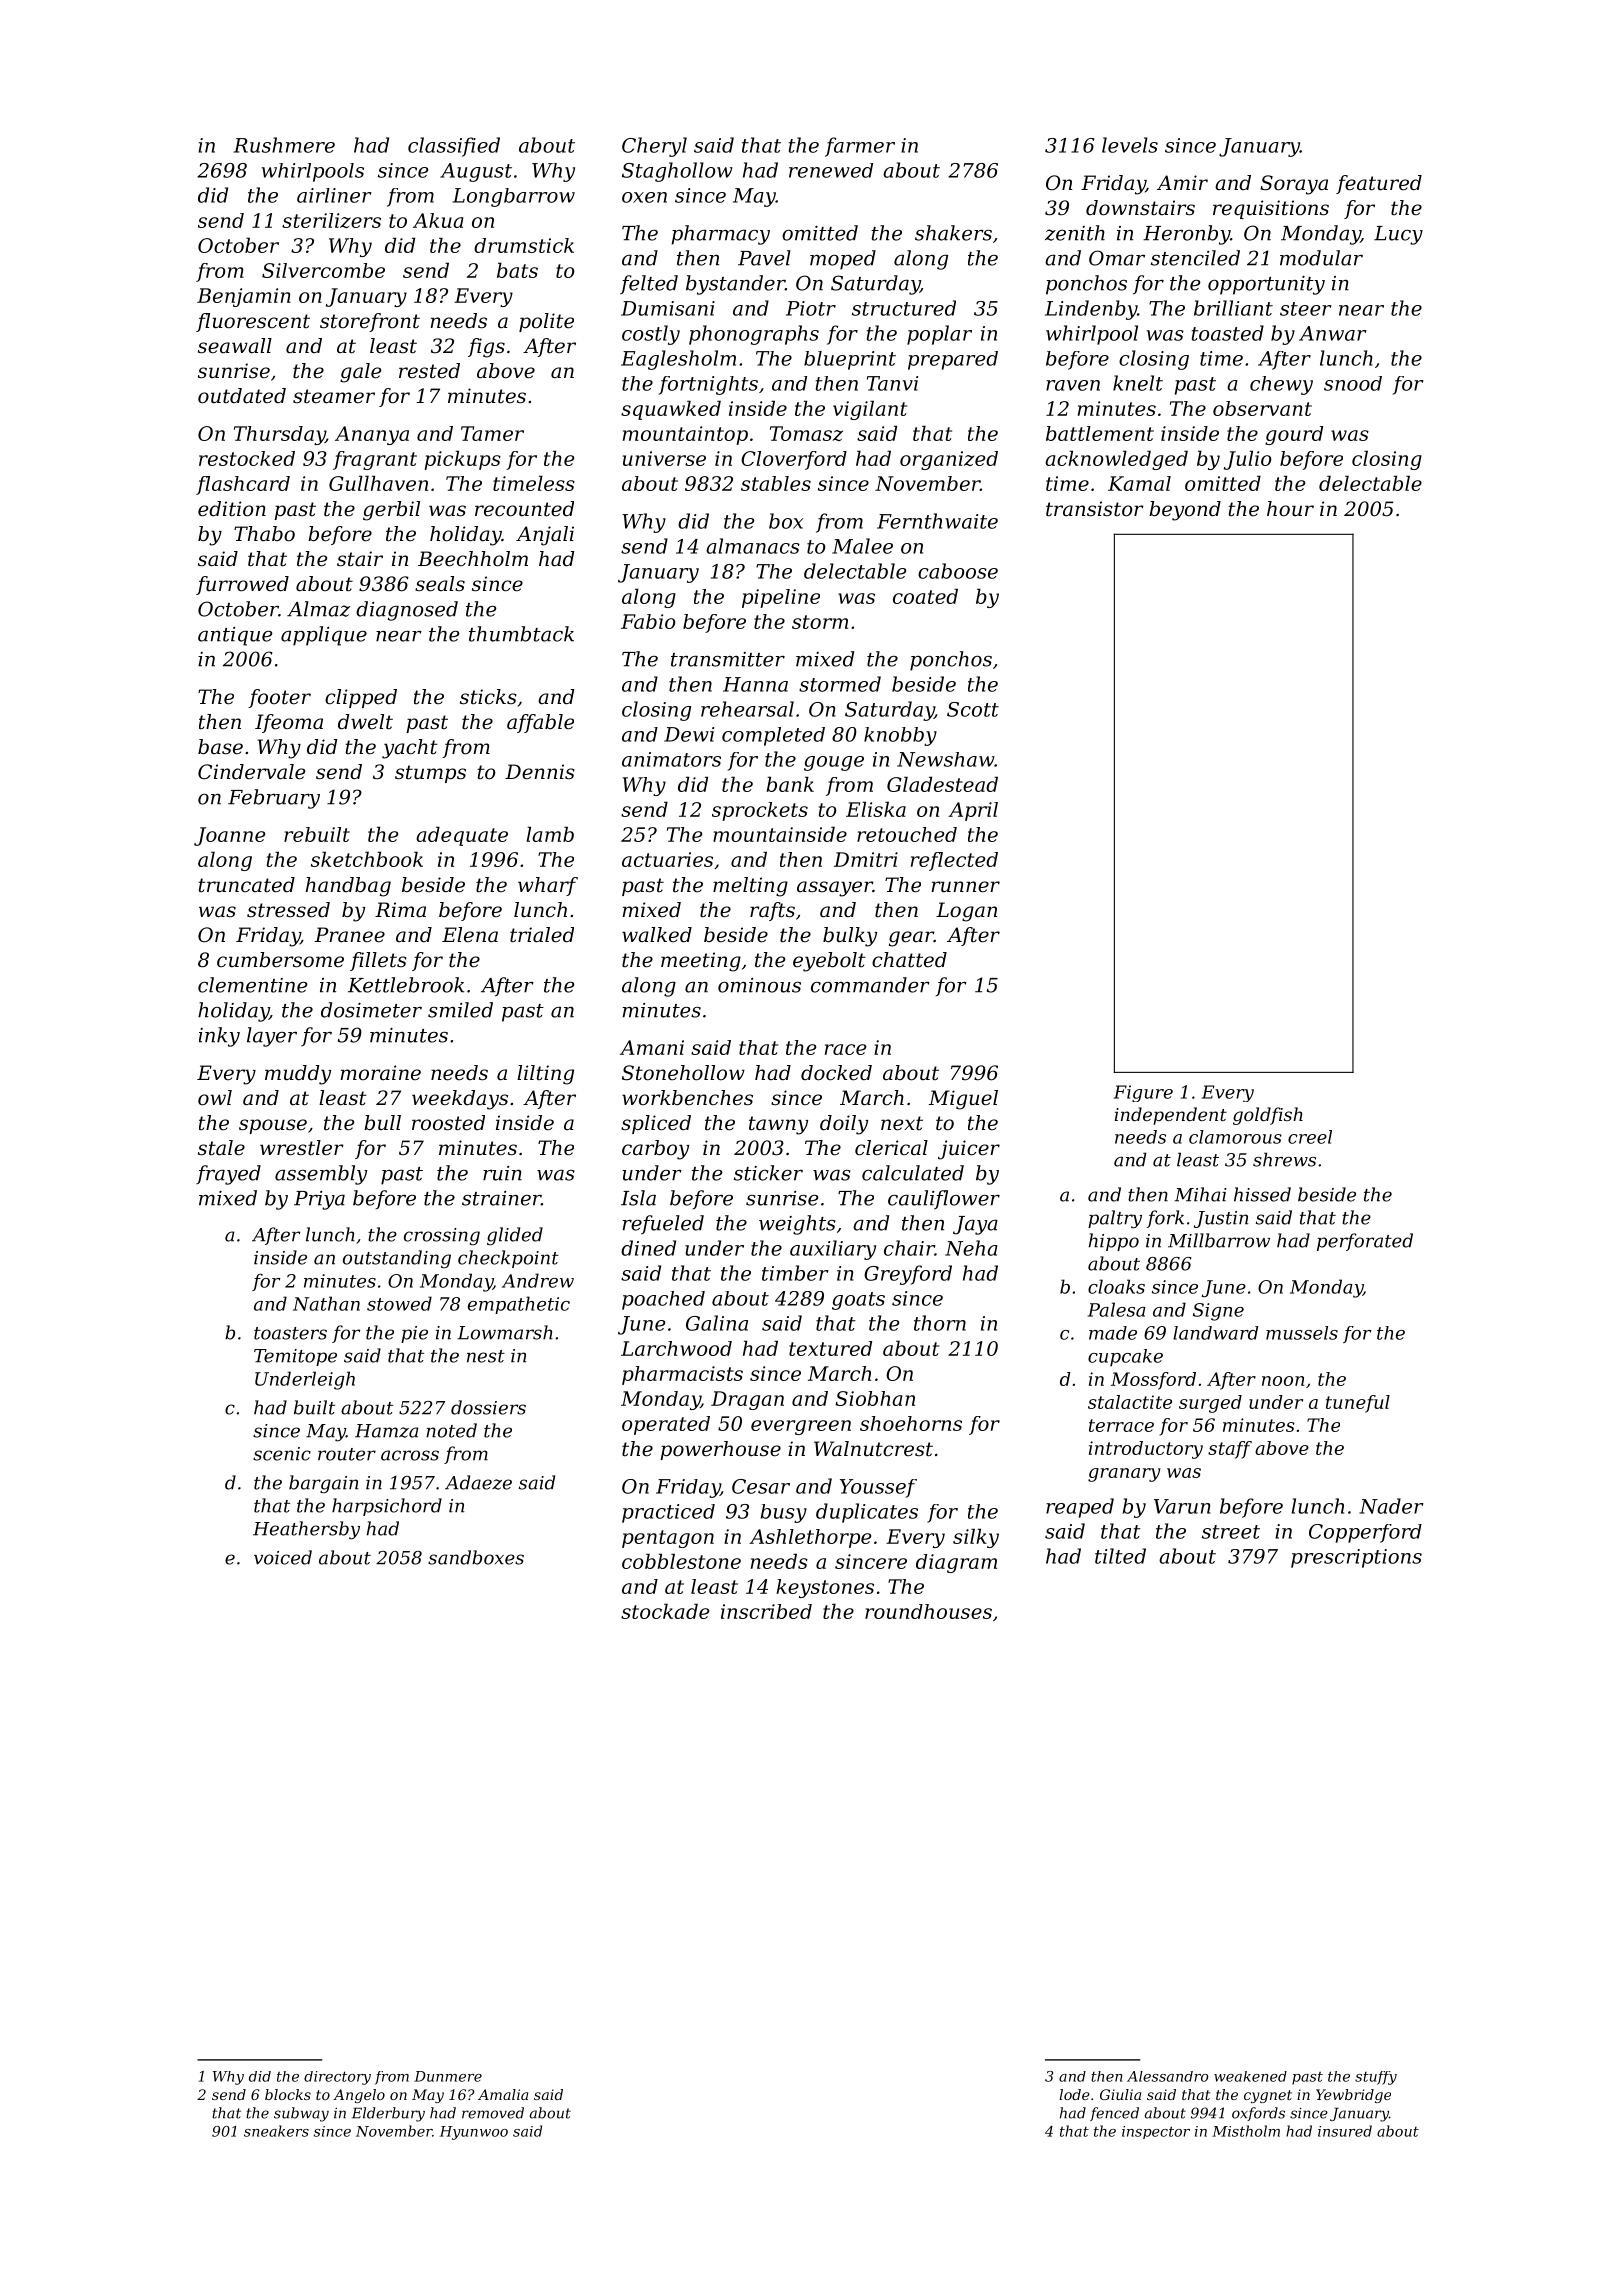 This screenshot has height=2292, width=1620. Describe the element at coordinates (301, 2114) in the screenshot. I see `subway` at that location.
